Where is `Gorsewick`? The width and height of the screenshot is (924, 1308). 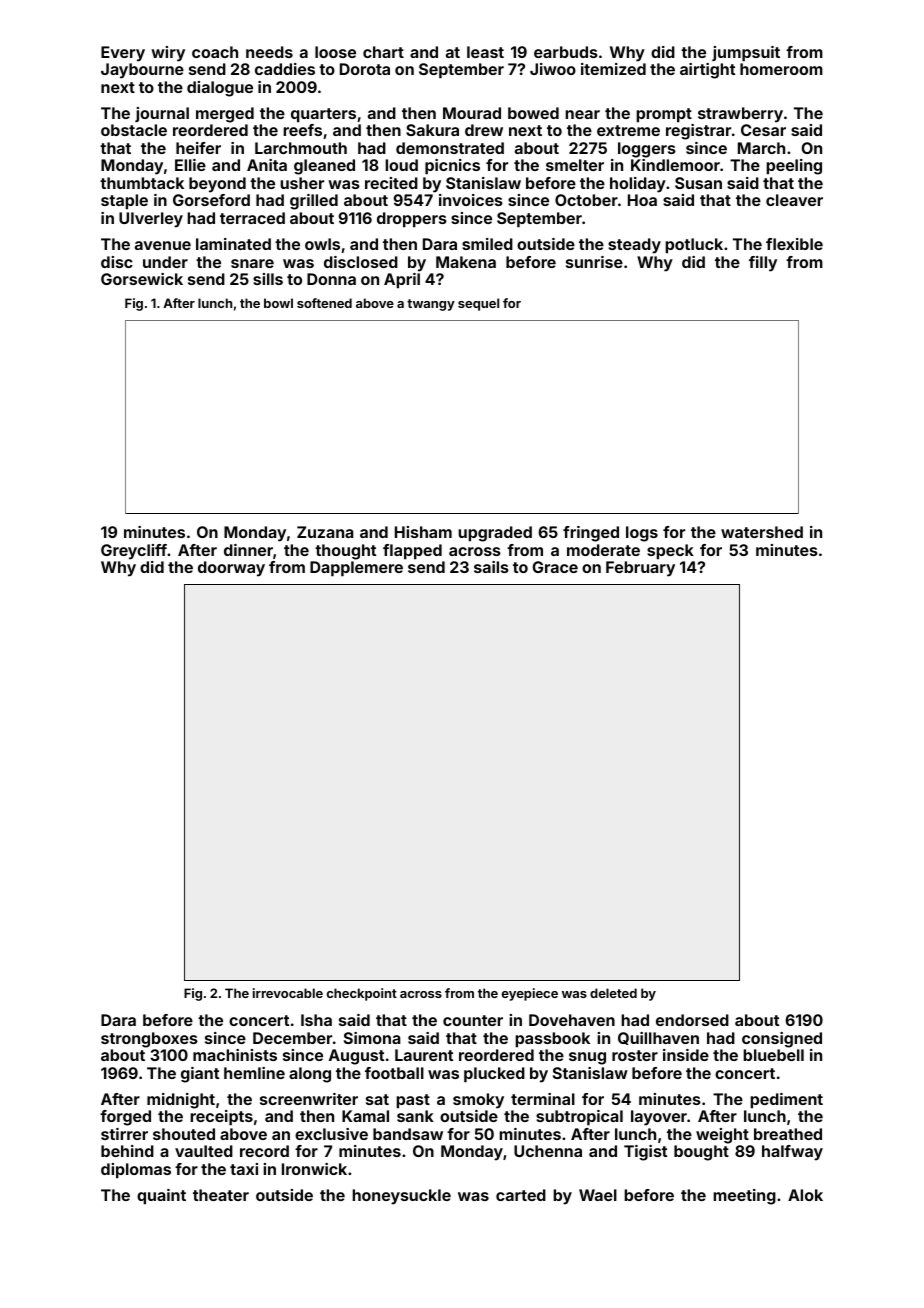
Gorsewick is located at coordinates (142, 279).
